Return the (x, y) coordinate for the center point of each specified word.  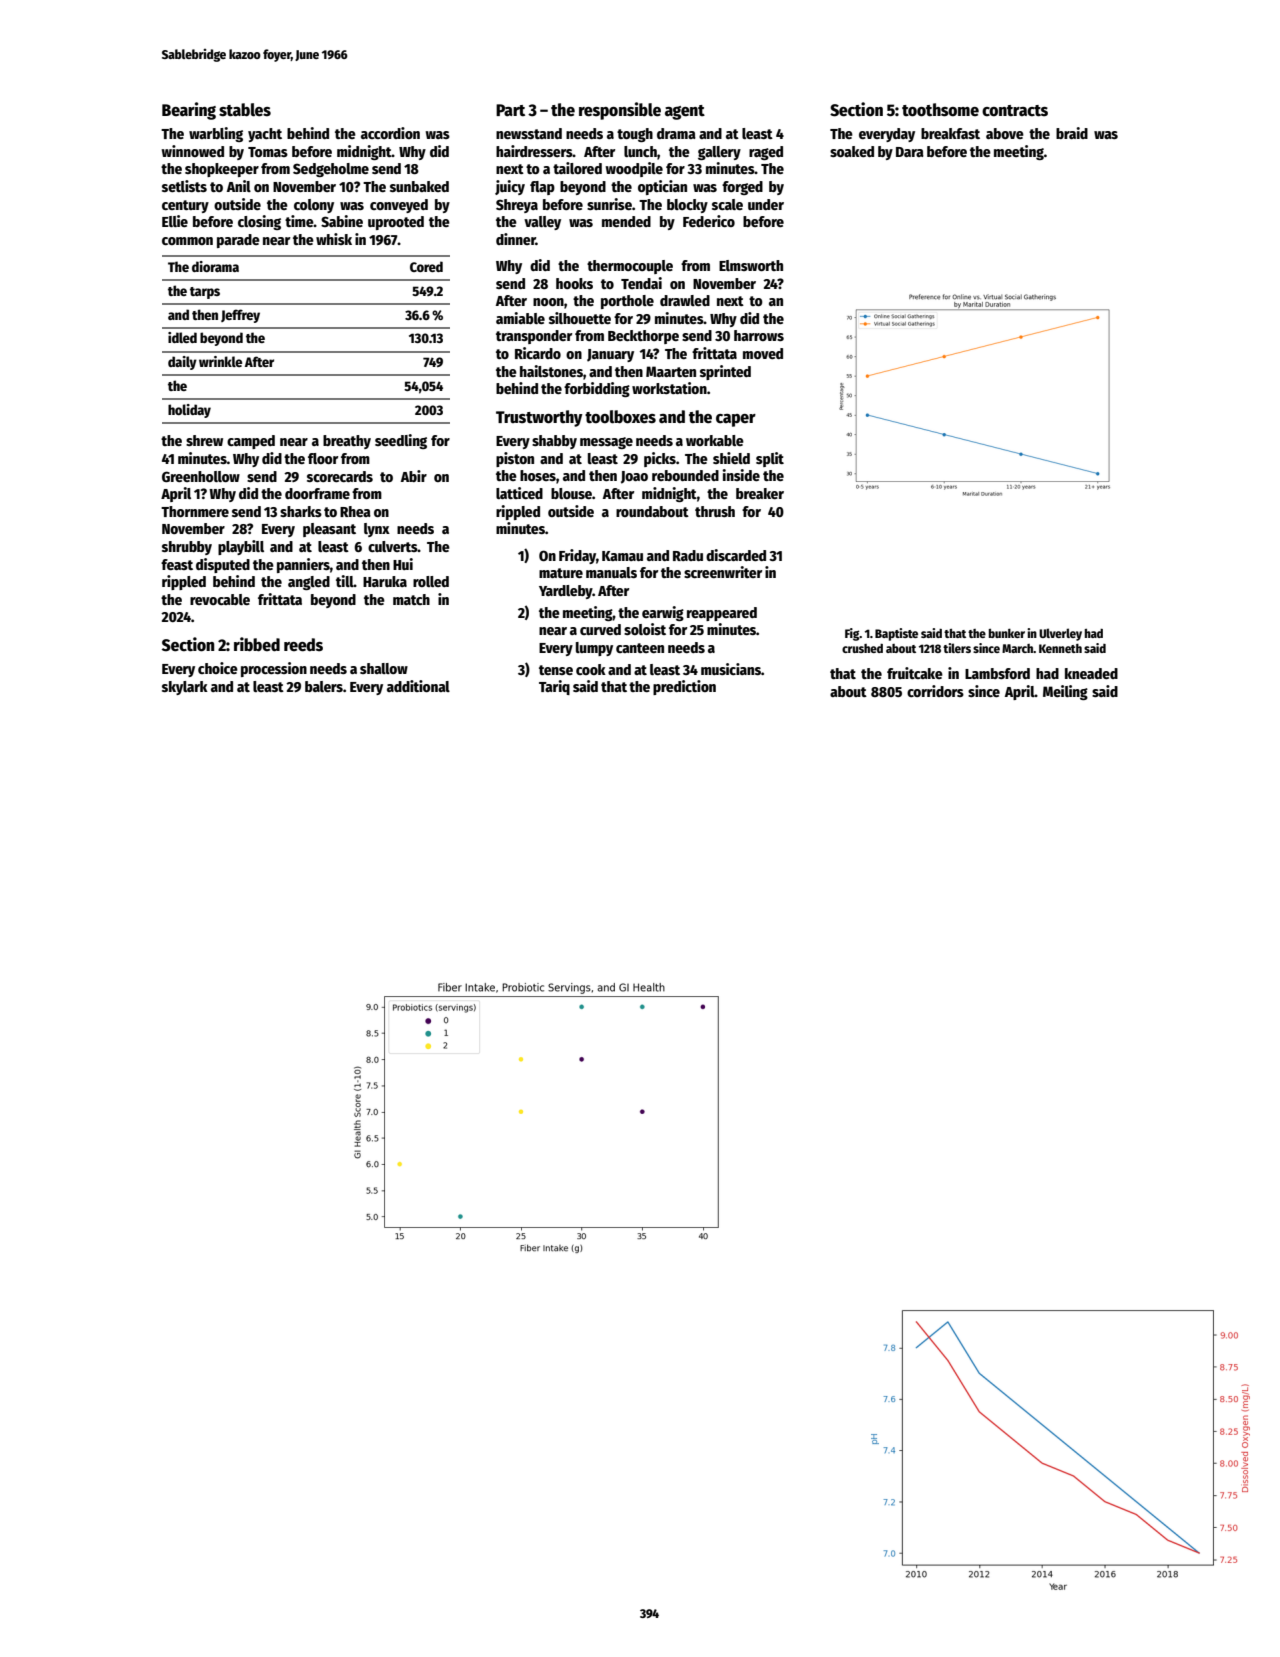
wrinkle (220, 361)
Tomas (268, 152)
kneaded (1091, 673)
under (766, 204)
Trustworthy (539, 418)
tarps (205, 293)
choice (218, 668)
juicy (510, 187)
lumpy (594, 649)
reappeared (722, 614)
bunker (1007, 633)
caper (736, 420)
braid (1072, 133)
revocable (220, 599)
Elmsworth (751, 265)
